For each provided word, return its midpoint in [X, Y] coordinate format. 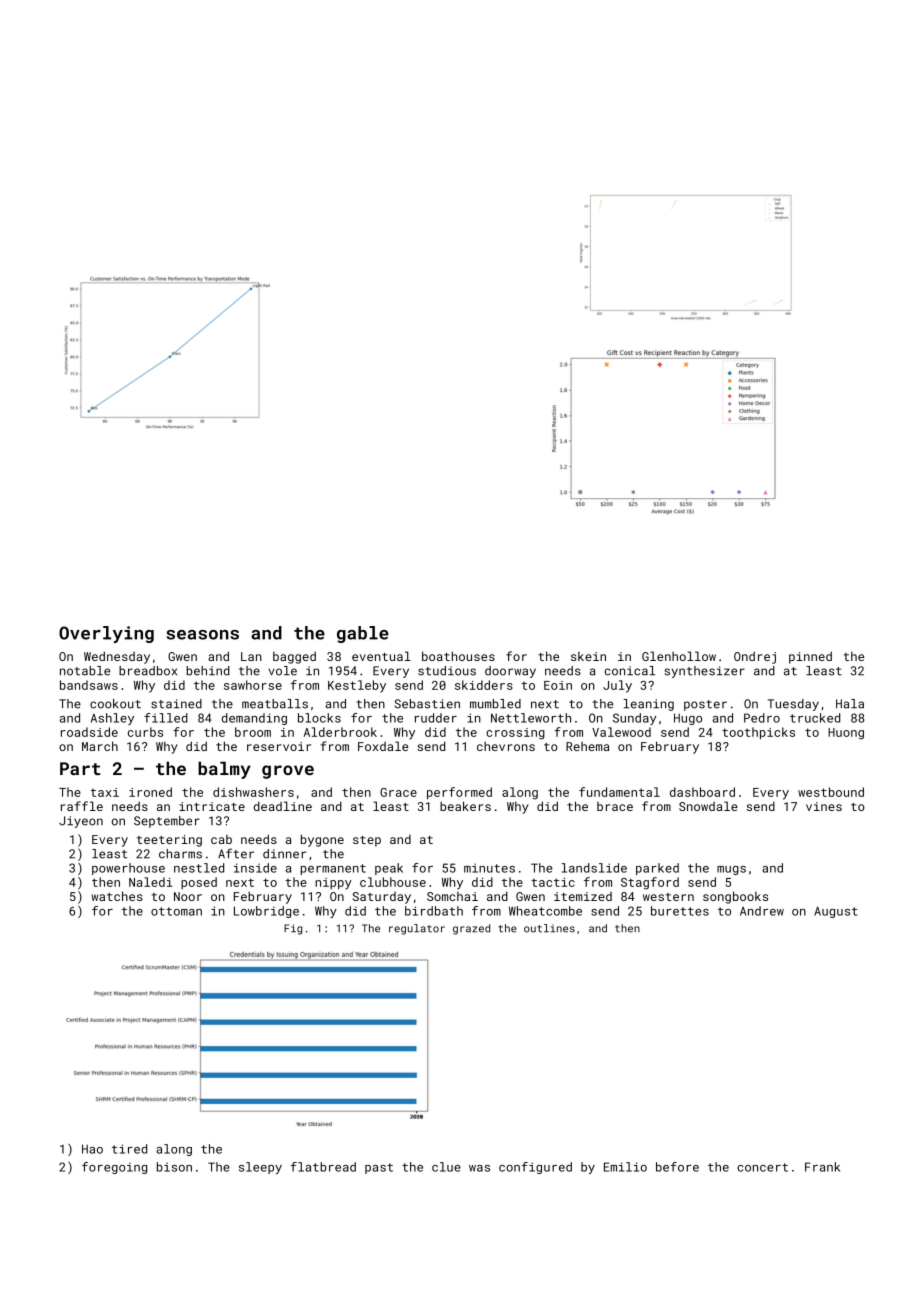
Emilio [625, 1167]
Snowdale [708, 806]
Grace [398, 792]
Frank [822, 1167]
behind [208, 671]
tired [129, 1149]
